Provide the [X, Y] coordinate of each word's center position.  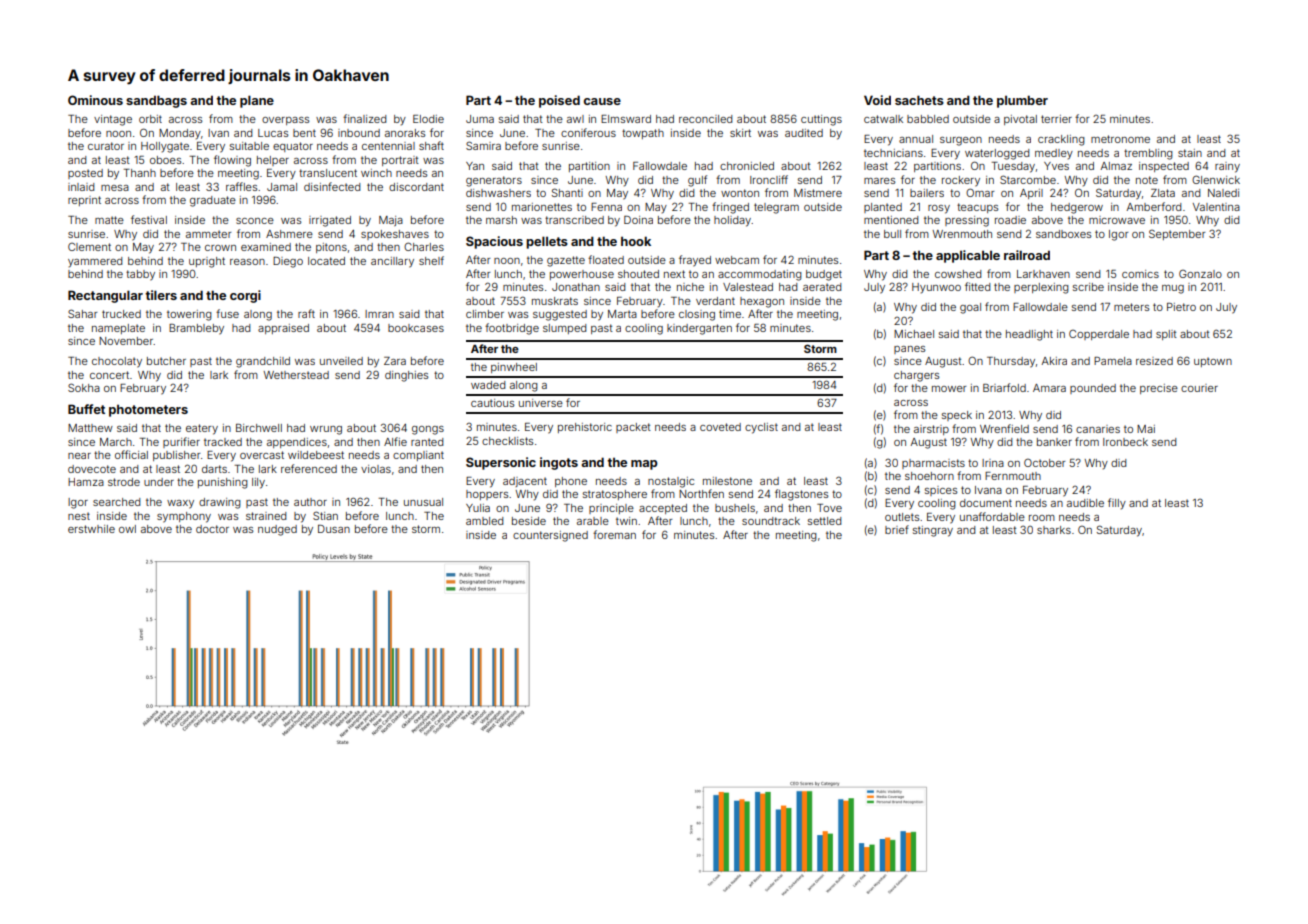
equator [293, 147]
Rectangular [105, 296]
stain [1190, 153]
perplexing [1041, 288]
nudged [277, 530]
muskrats [555, 301]
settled [825, 521]
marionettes [542, 207]
